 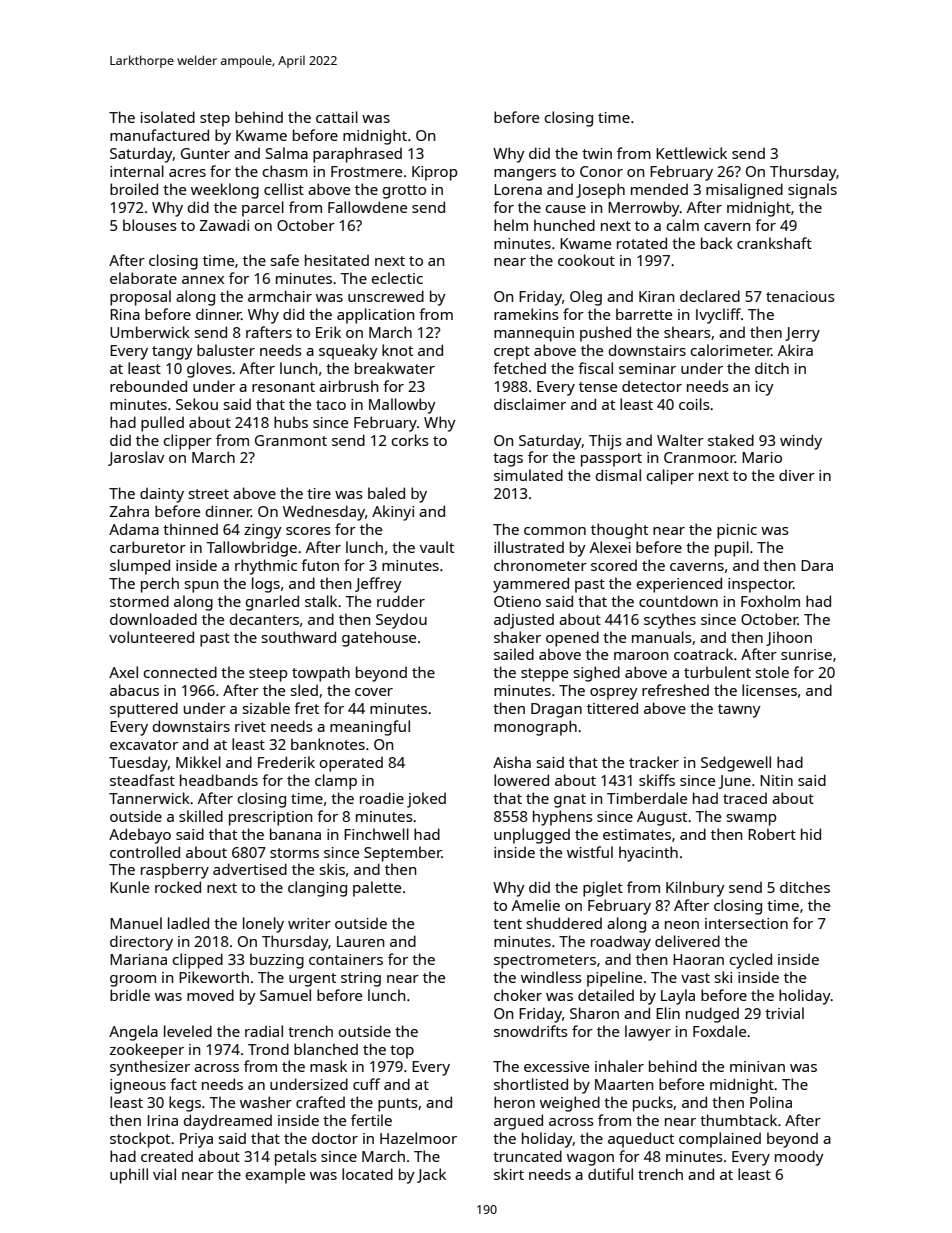 What do you see at coordinates (699, 457) in the document?
I see `Cranmoor` at bounding box center [699, 457].
